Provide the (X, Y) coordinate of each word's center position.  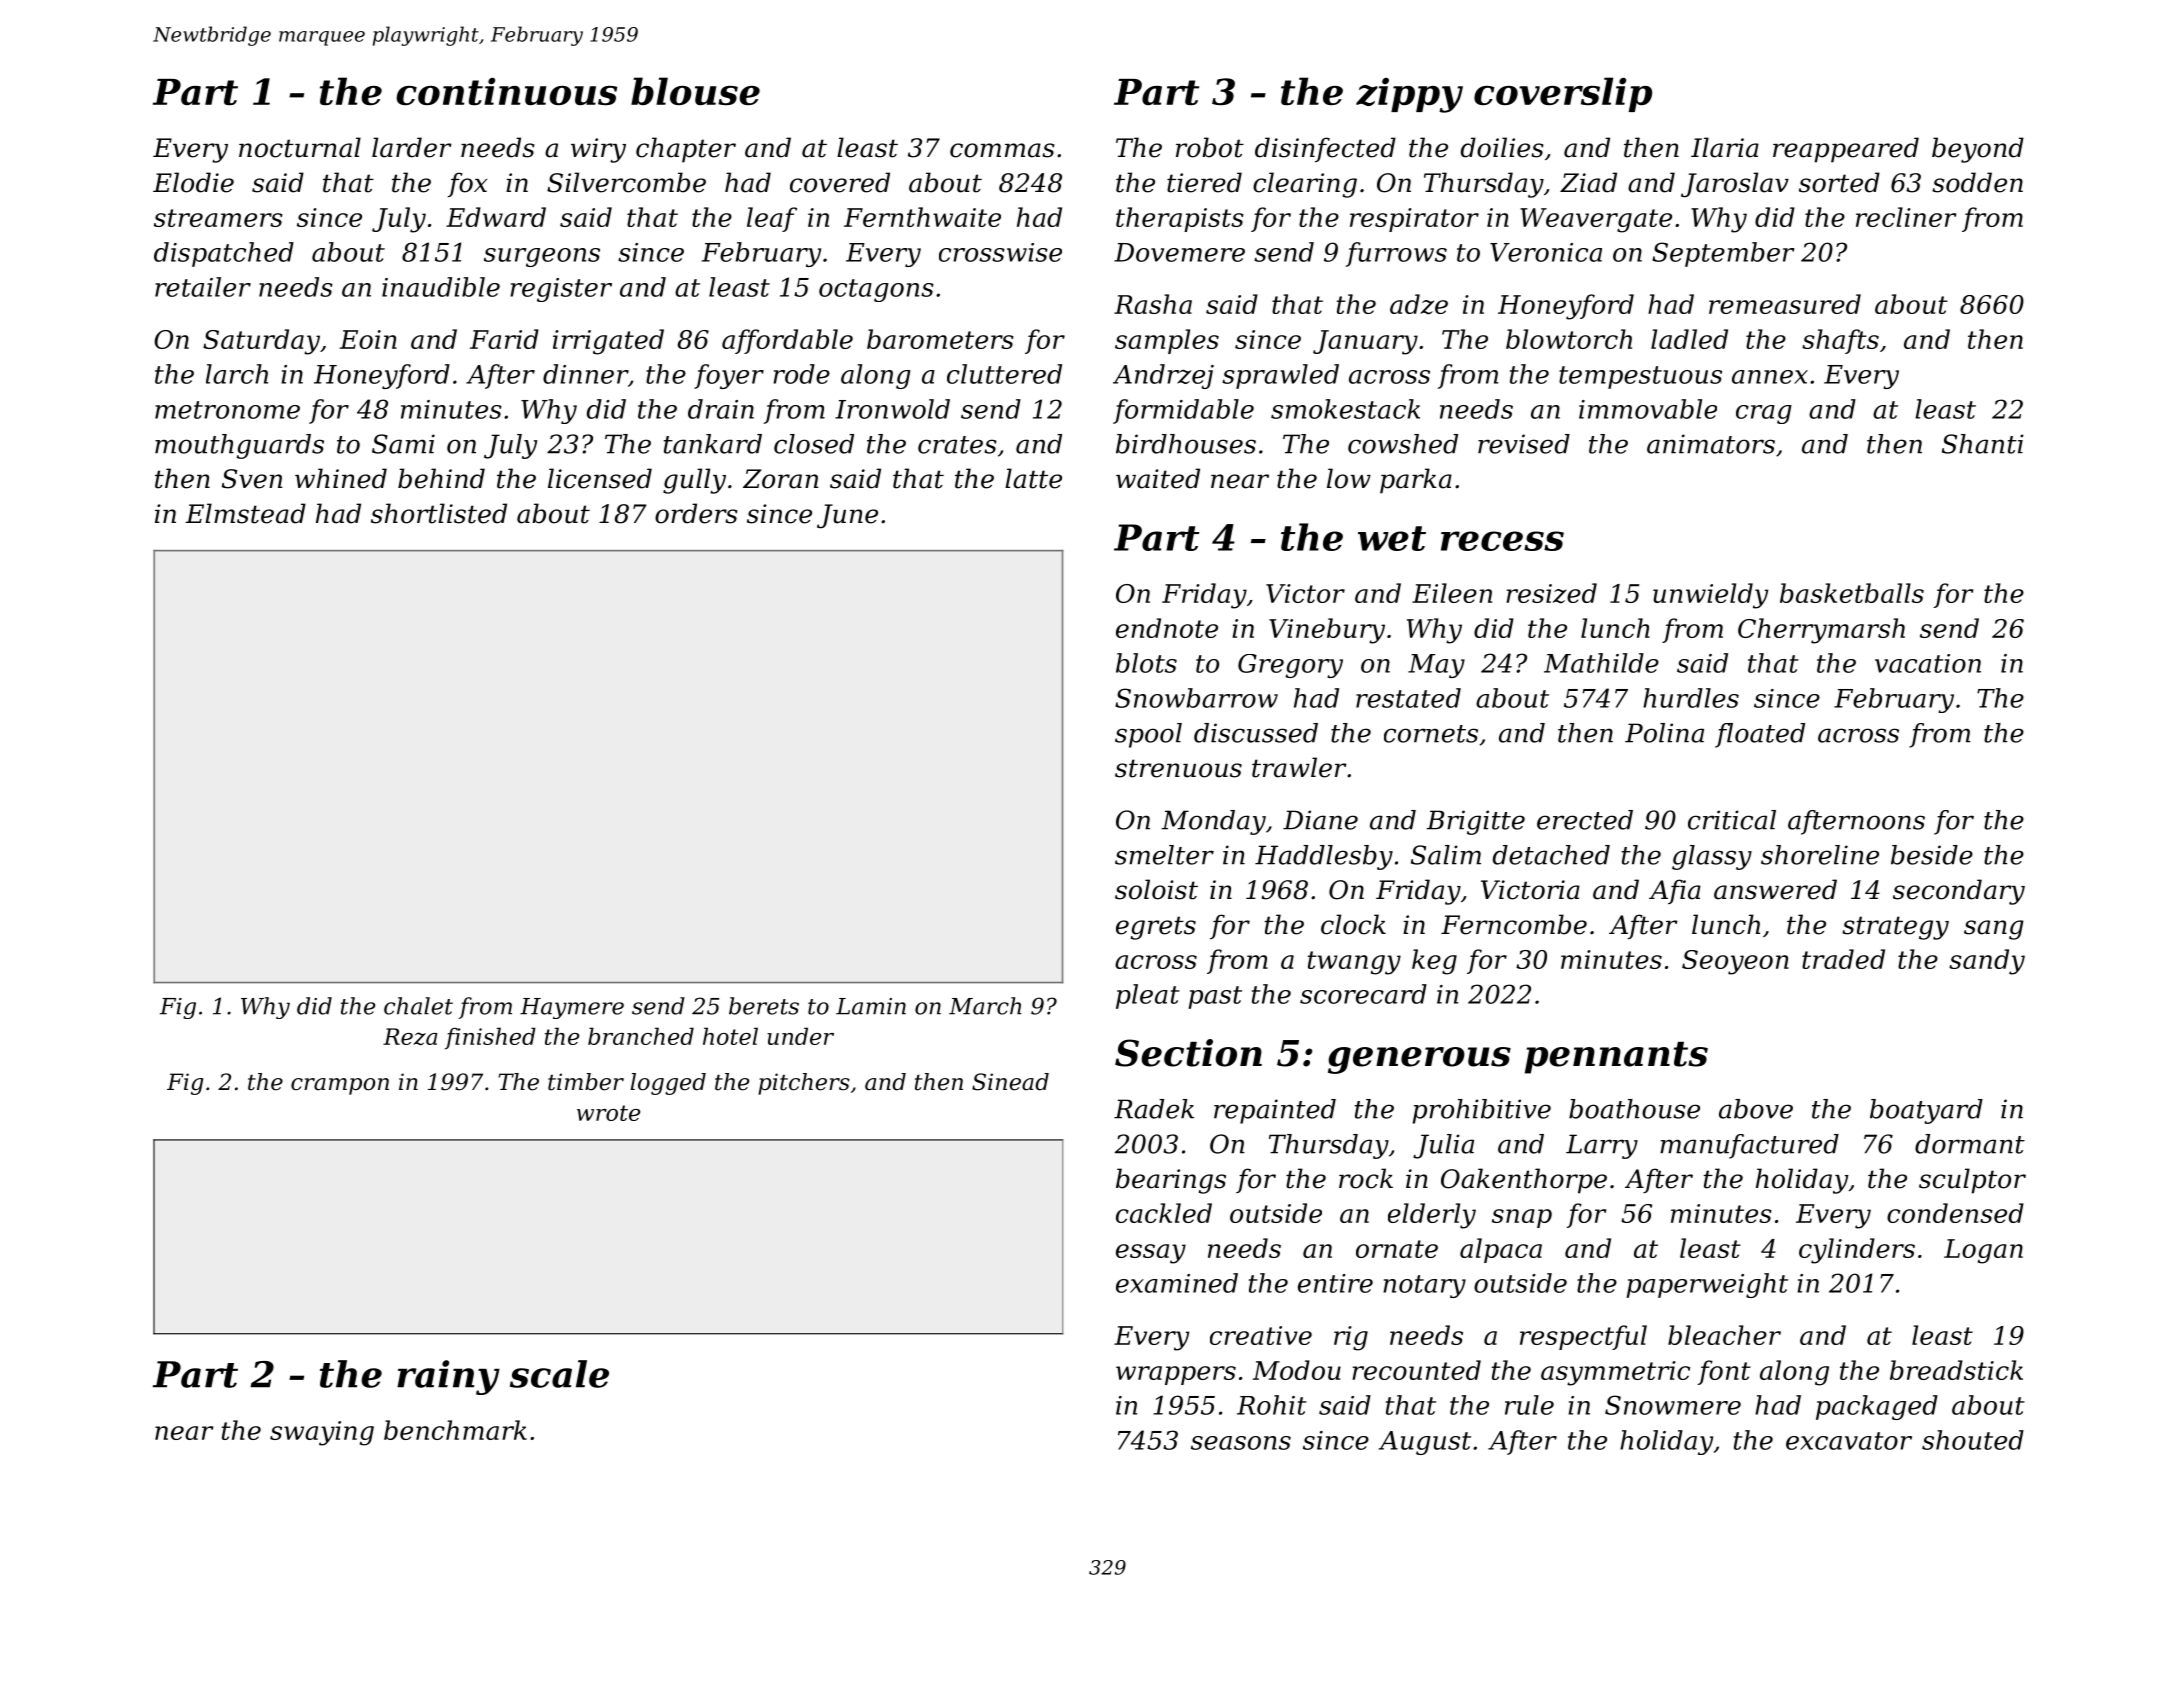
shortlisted (439, 513)
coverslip (1563, 94)
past (1215, 997)
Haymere (572, 1008)
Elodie (193, 182)
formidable (1183, 411)
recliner (1906, 217)
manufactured (1749, 1146)
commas (1002, 150)
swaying (322, 1433)
